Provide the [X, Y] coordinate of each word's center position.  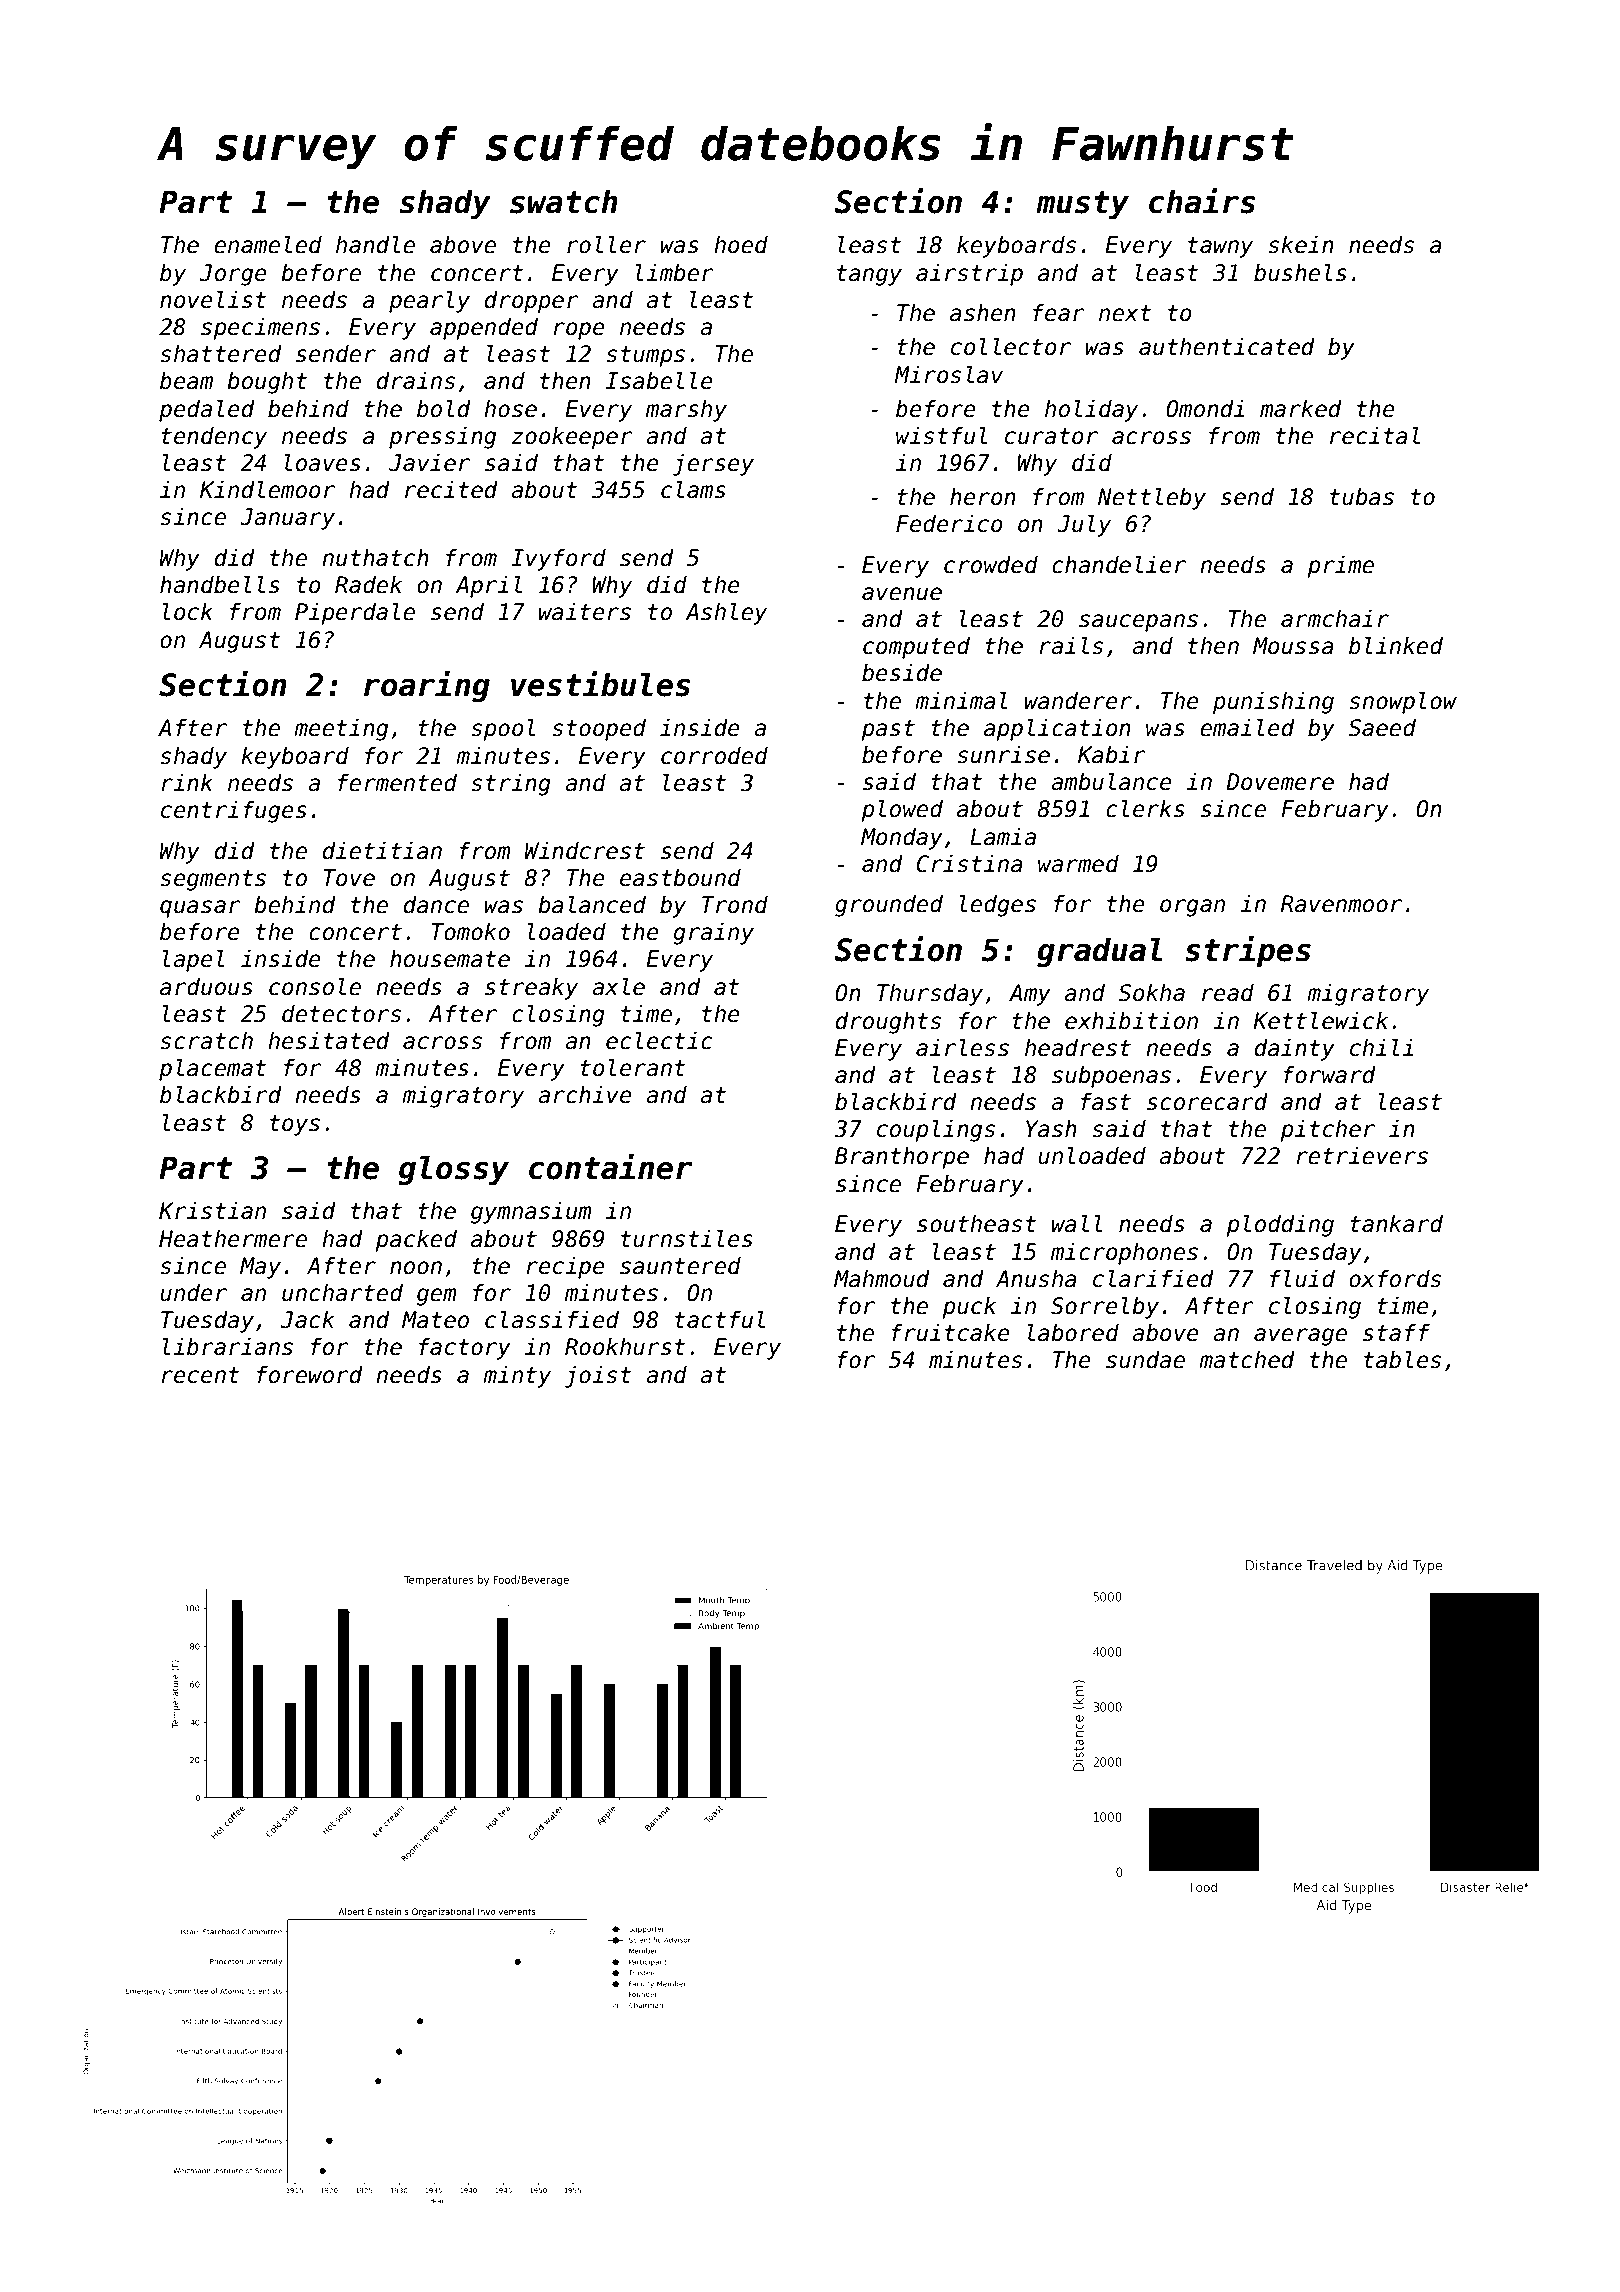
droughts [888, 1023]
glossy [453, 1170]
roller [606, 245]
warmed [1078, 864]
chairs [1202, 201]
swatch [564, 201]
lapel [194, 961]
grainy [713, 934]
